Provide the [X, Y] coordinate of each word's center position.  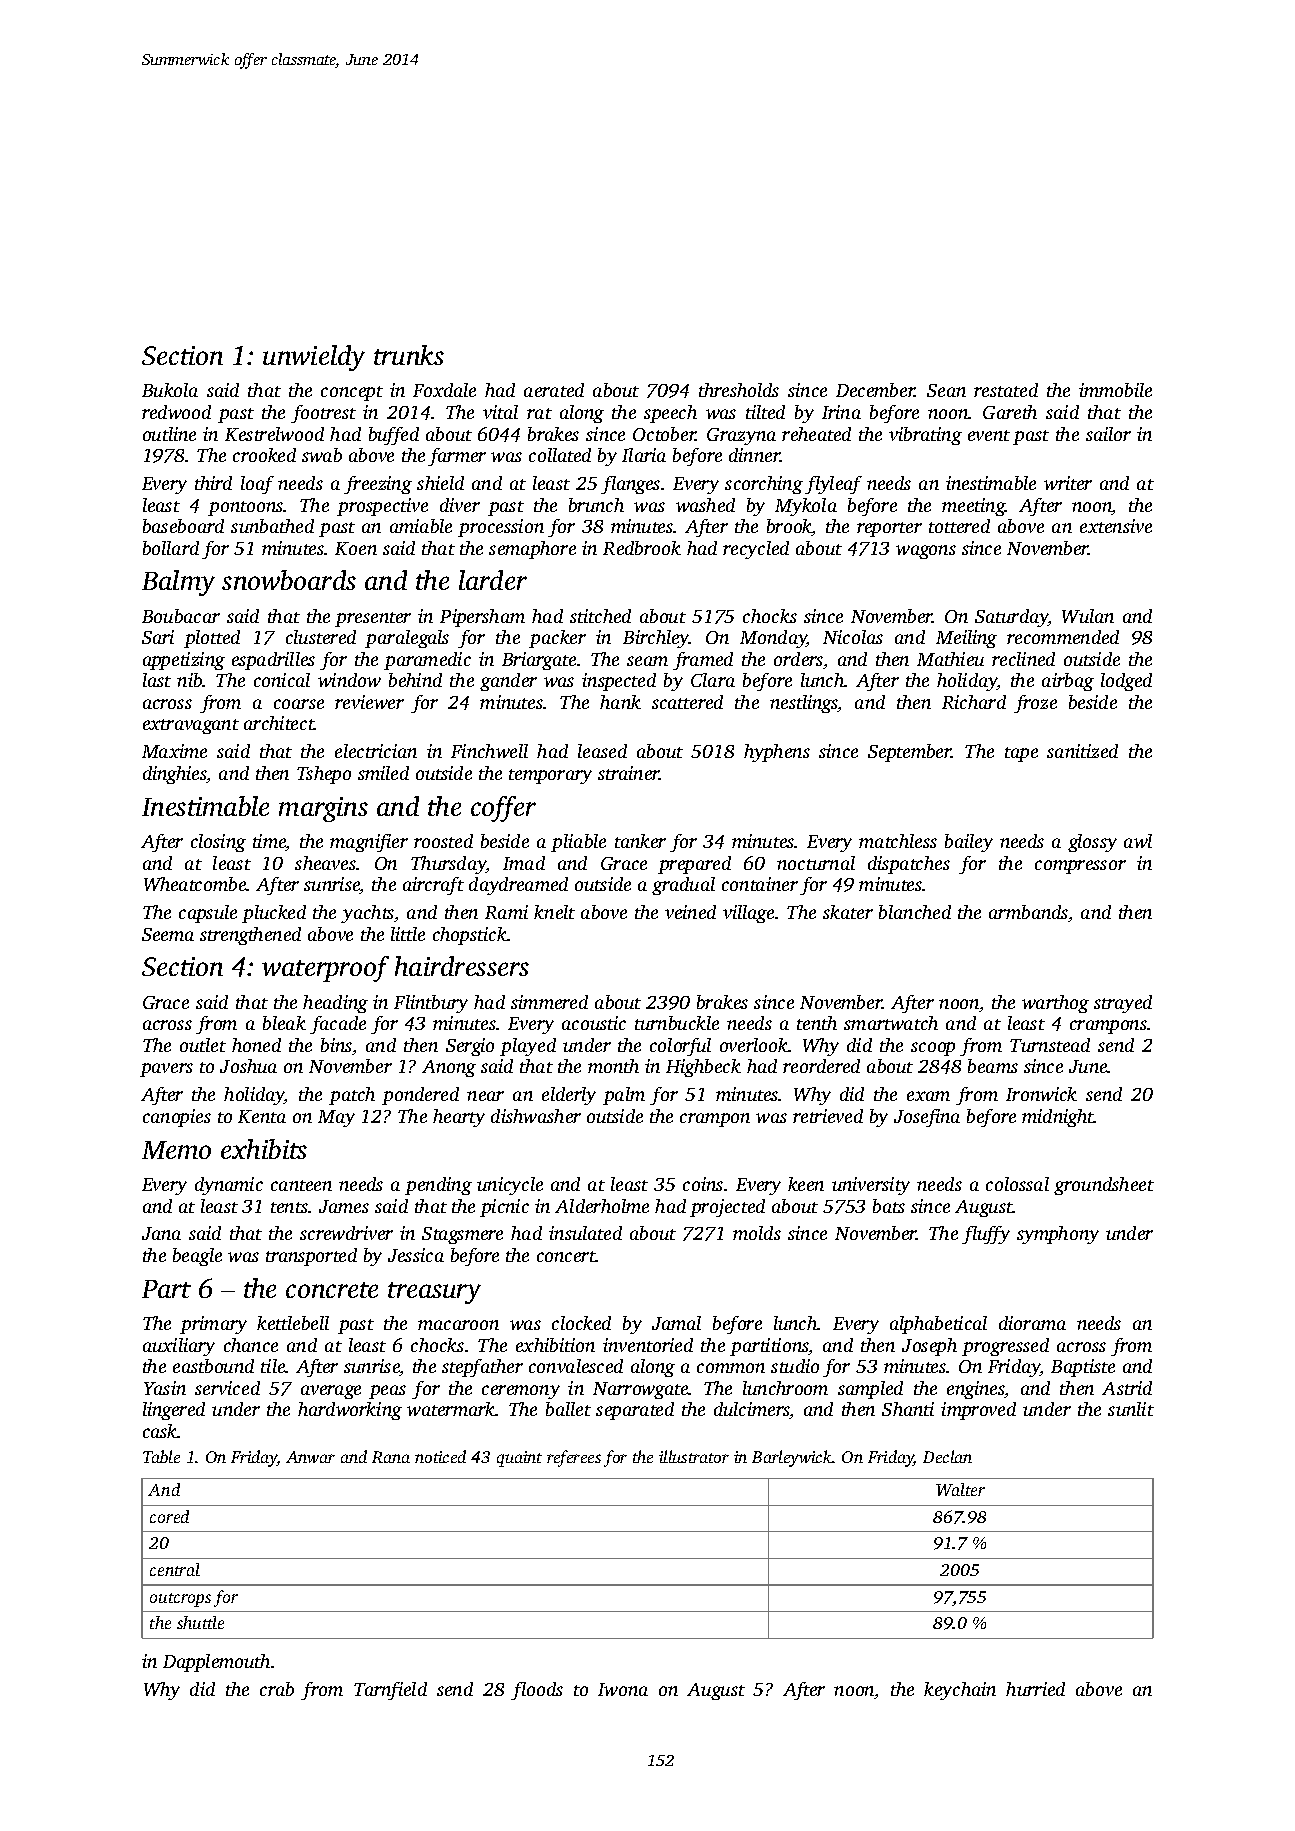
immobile [1115, 390]
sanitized [1082, 751]
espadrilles [273, 661]
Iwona [623, 1689]
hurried [1035, 1689]
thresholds [739, 390]
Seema [168, 934]
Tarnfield [390, 1691]
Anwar [310, 1457]
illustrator [694, 1456]
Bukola [170, 390]
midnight [1058, 1118]
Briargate [539, 661]
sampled [870, 1390]
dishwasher [536, 1116]
